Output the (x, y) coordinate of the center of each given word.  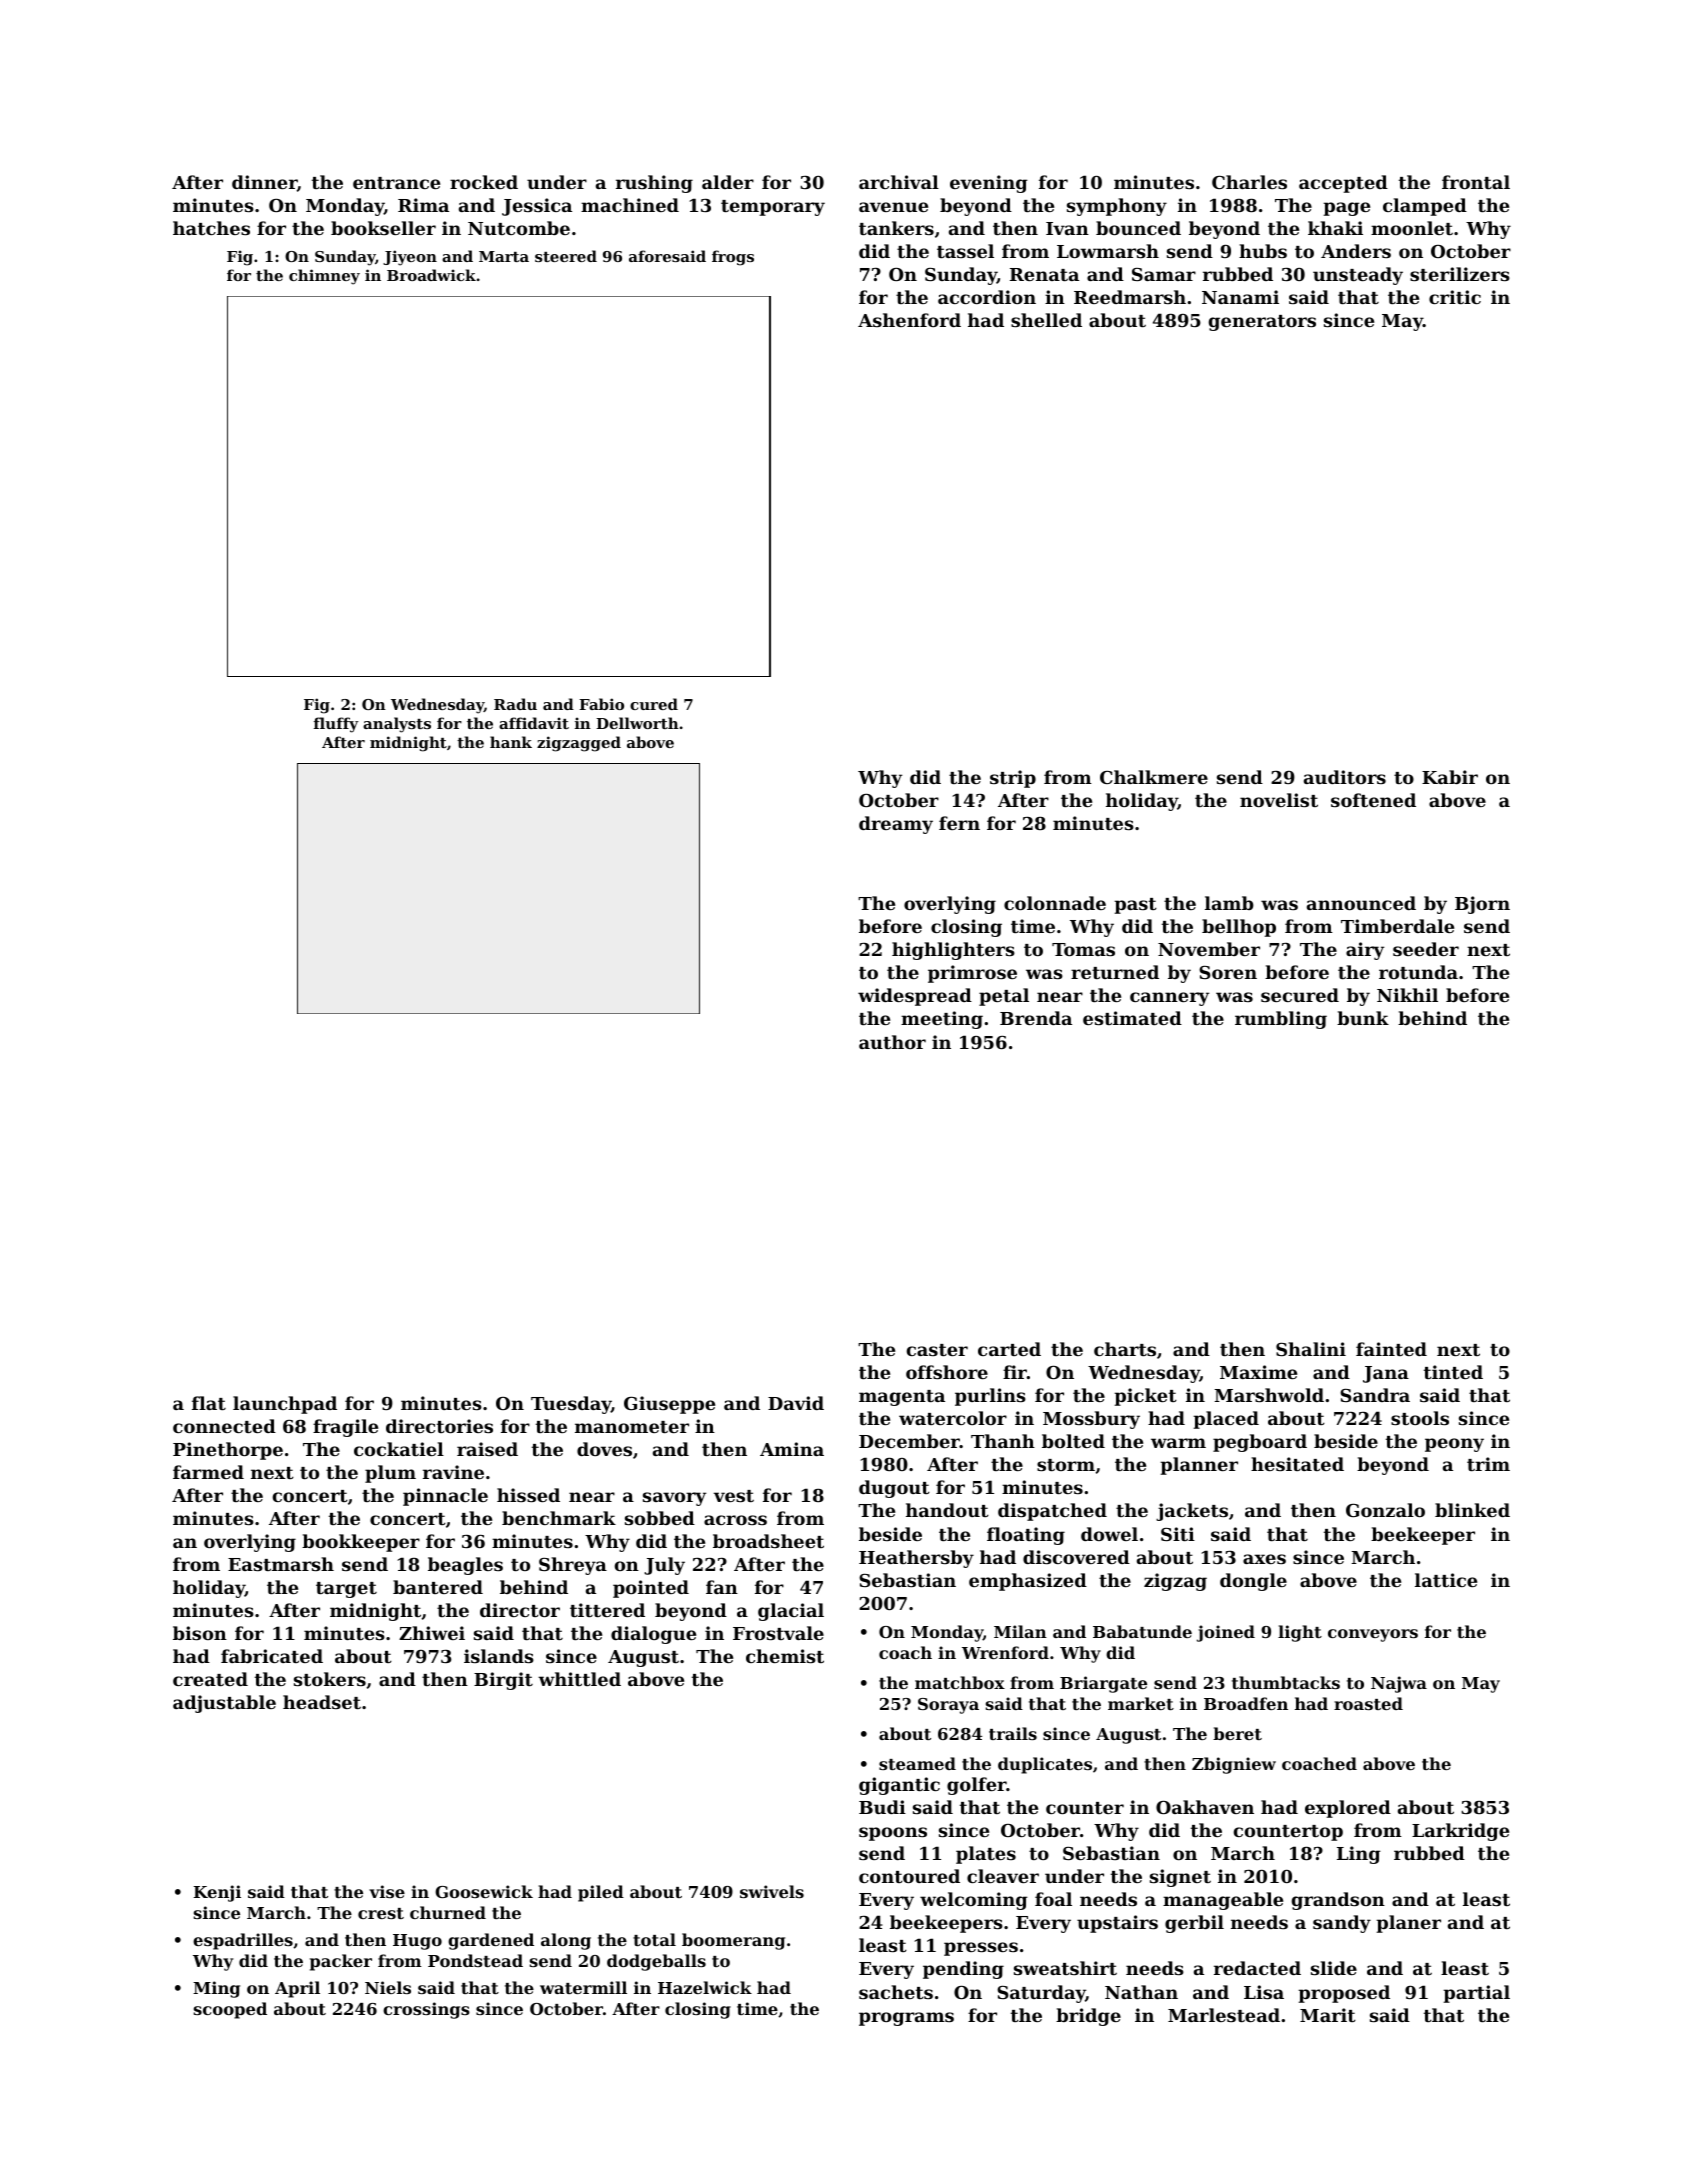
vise (387, 1891)
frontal (1476, 182)
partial (1476, 1994)
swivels (772, 1891)
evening (989, 184)
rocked (484, 182)
